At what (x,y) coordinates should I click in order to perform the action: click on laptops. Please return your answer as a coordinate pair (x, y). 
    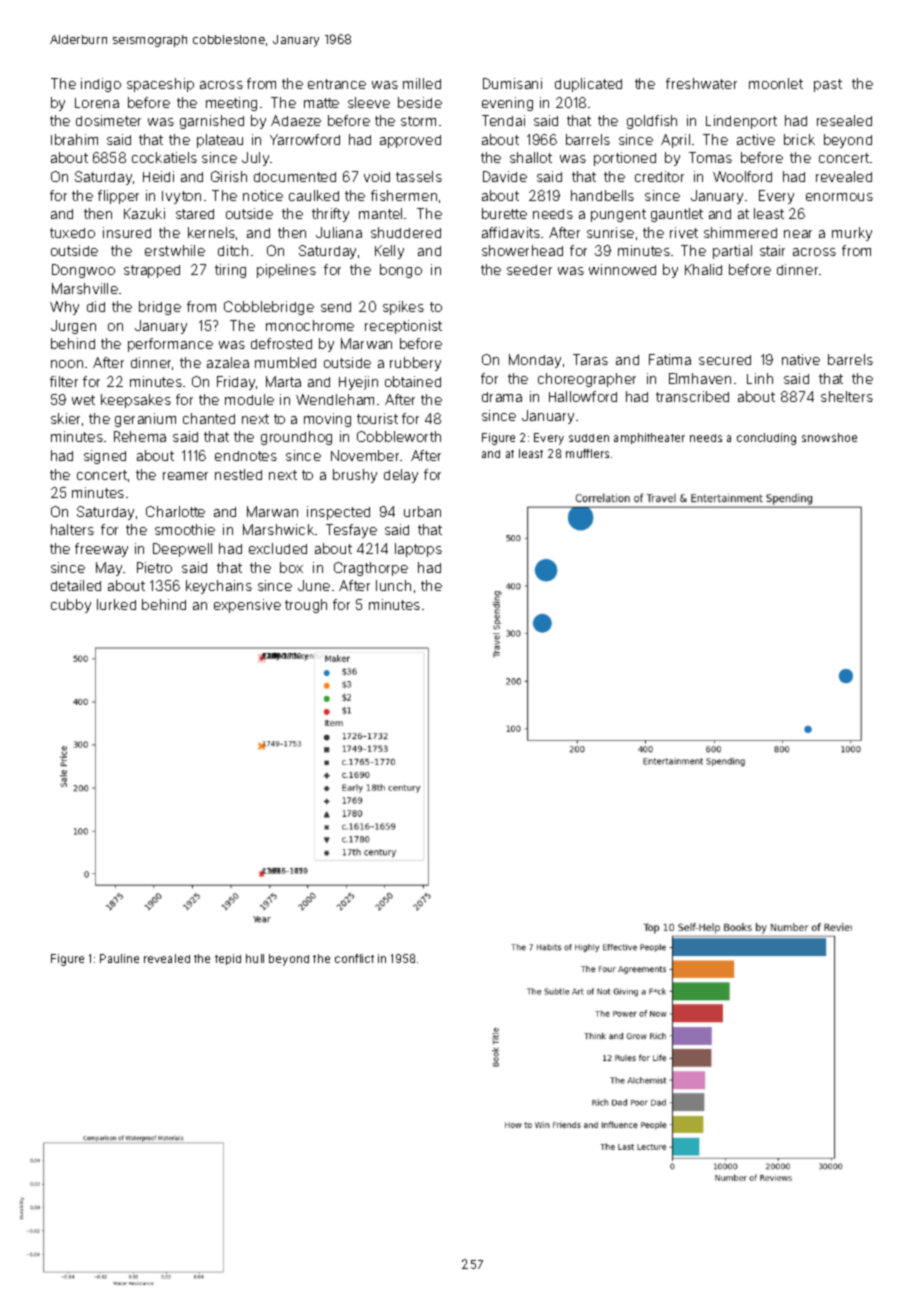
    Looking at the image, I should click on (418, 550).
